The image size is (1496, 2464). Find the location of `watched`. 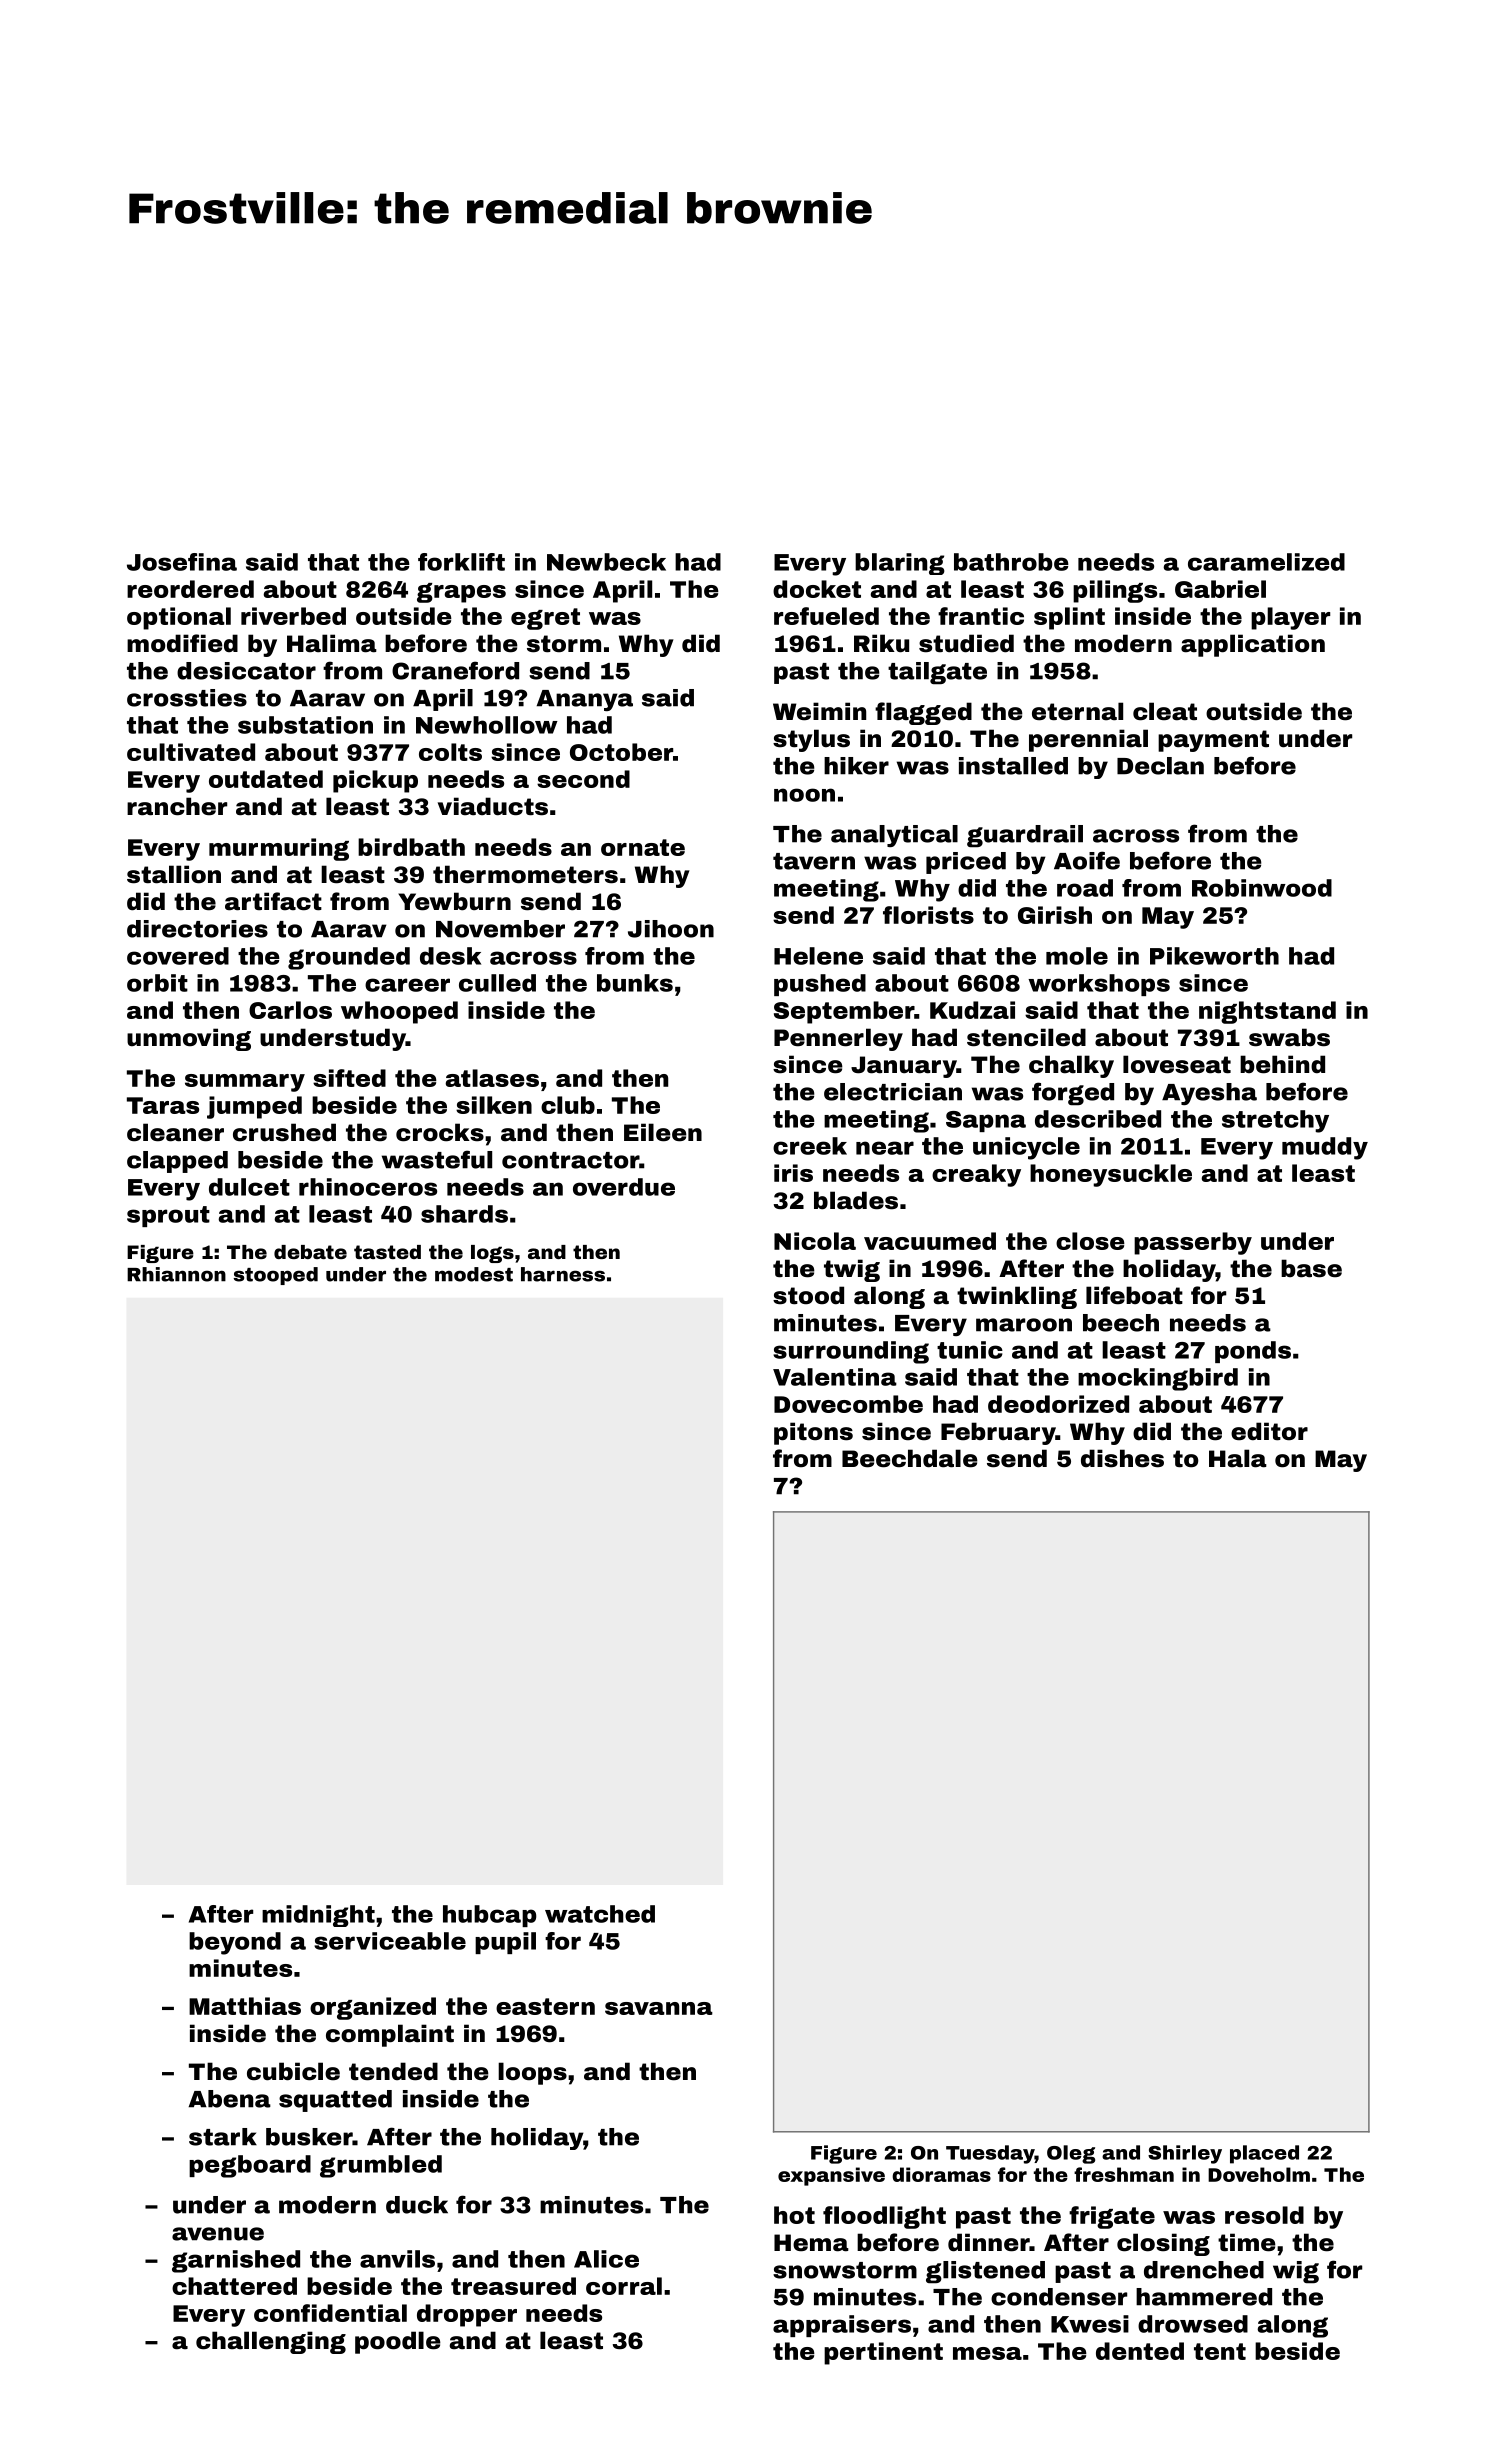

watched is located at coordinates (600, 1914).
